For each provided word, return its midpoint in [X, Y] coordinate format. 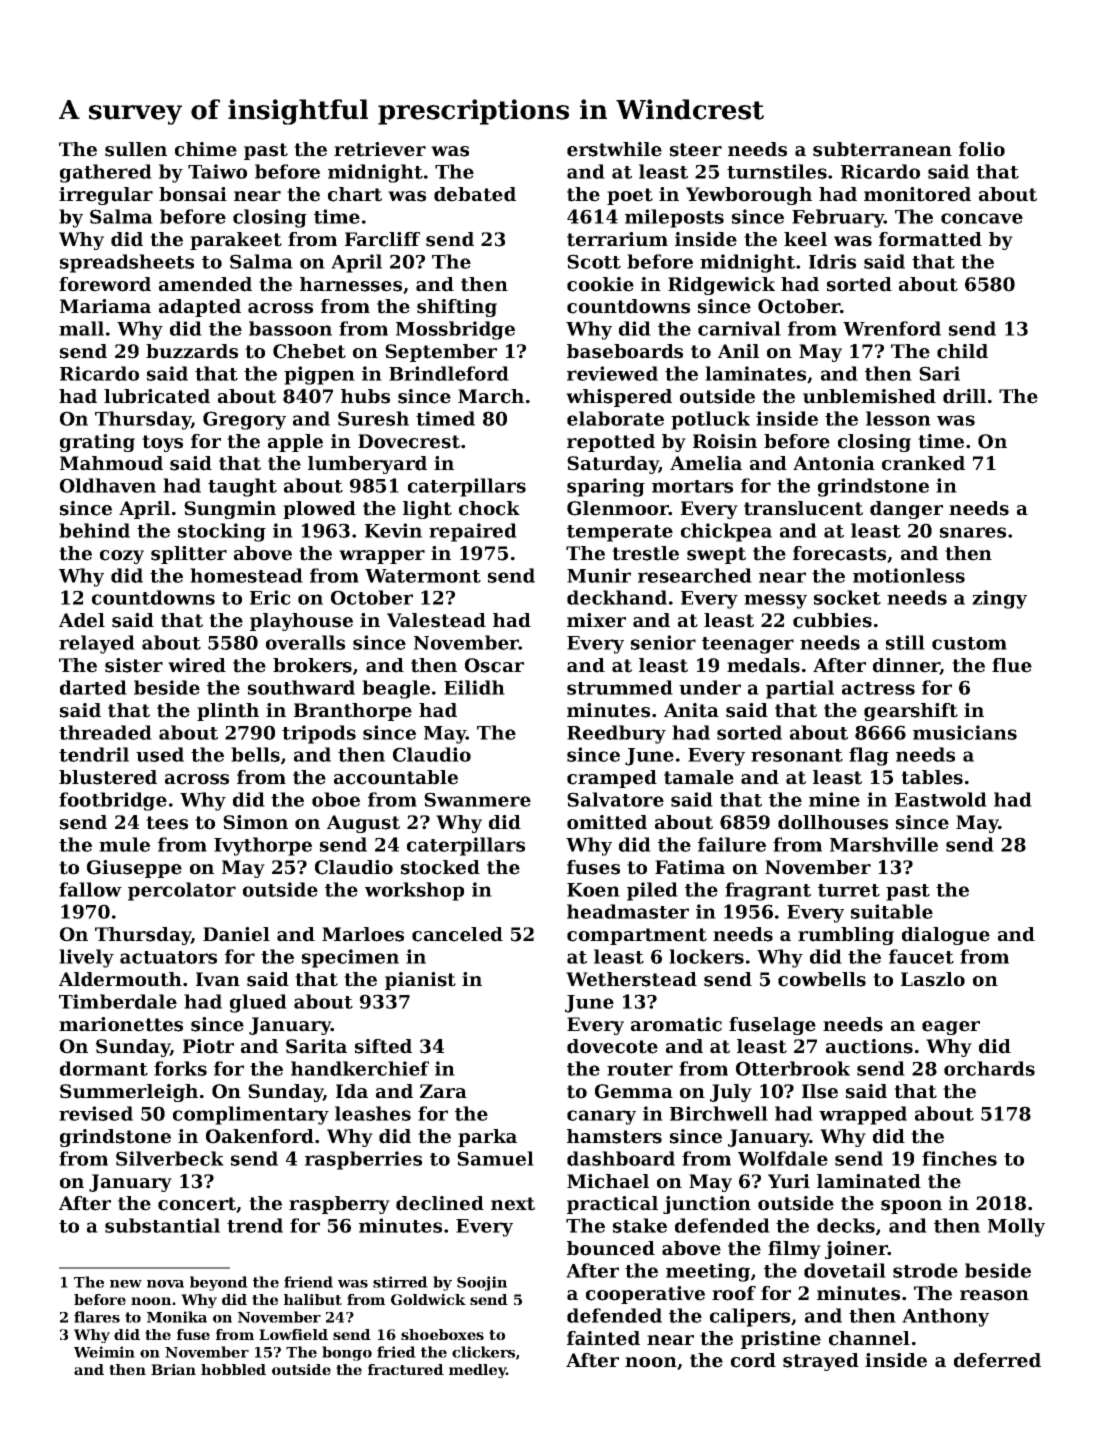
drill [964, 396]
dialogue [946, 936]
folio [982, 149]
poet [630, 196]
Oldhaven [108, 485]
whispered [619, 398]
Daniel [236, 934]
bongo [347, 1353]
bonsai [193, 194]
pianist [420, 981]
